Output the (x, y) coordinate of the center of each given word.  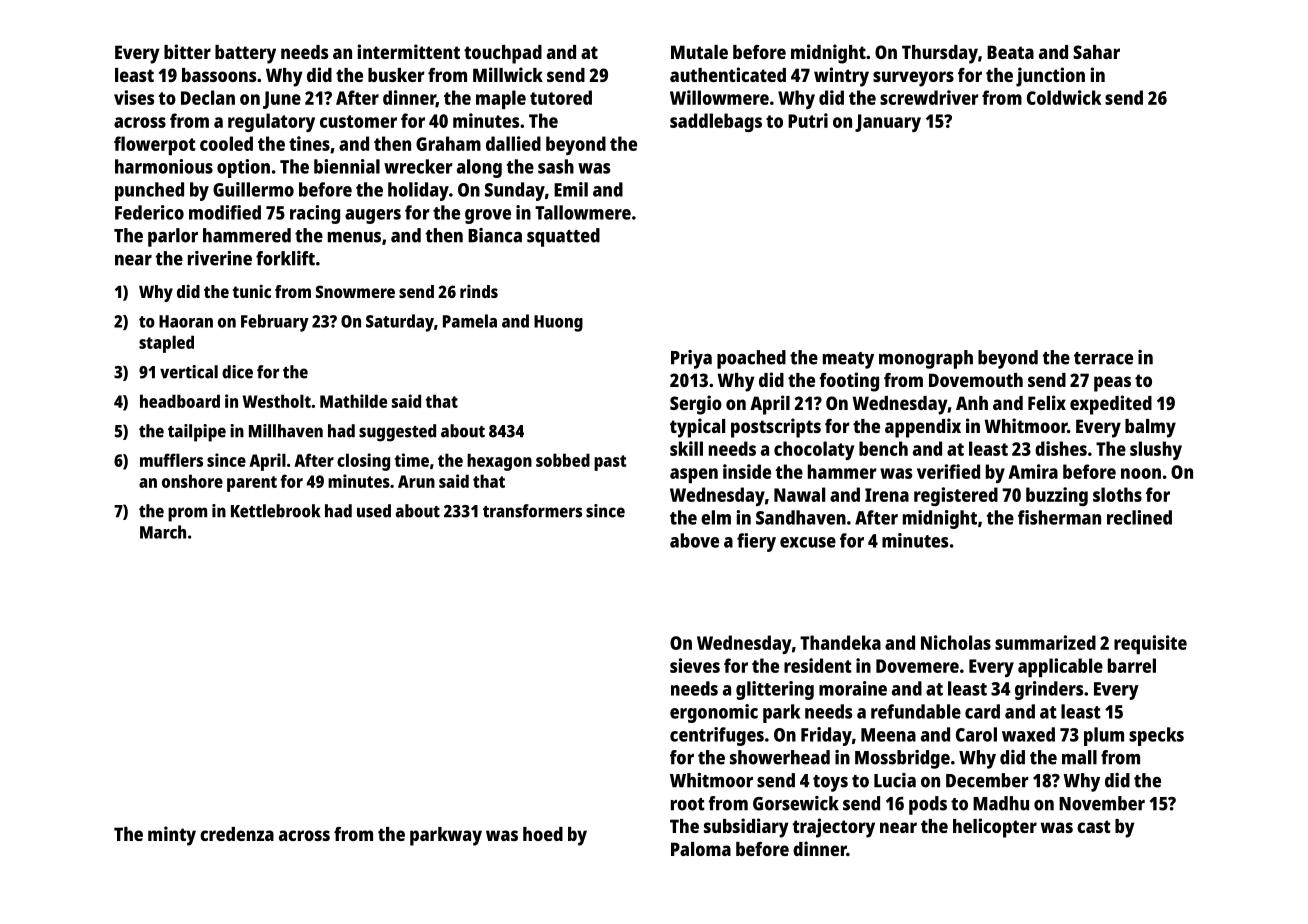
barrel (1132, 665)
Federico (149, 212)
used (374, 511)
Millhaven (286, 431)
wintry (841, 77)
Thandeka (840, 642)
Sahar (1096, 52)
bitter (187, 51)
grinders (1049, 690)
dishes (1061, 448)
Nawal (799, 494)
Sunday (515, 191)
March (163, 532)
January (888, 123)
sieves (695, 665)
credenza (237, 834)
